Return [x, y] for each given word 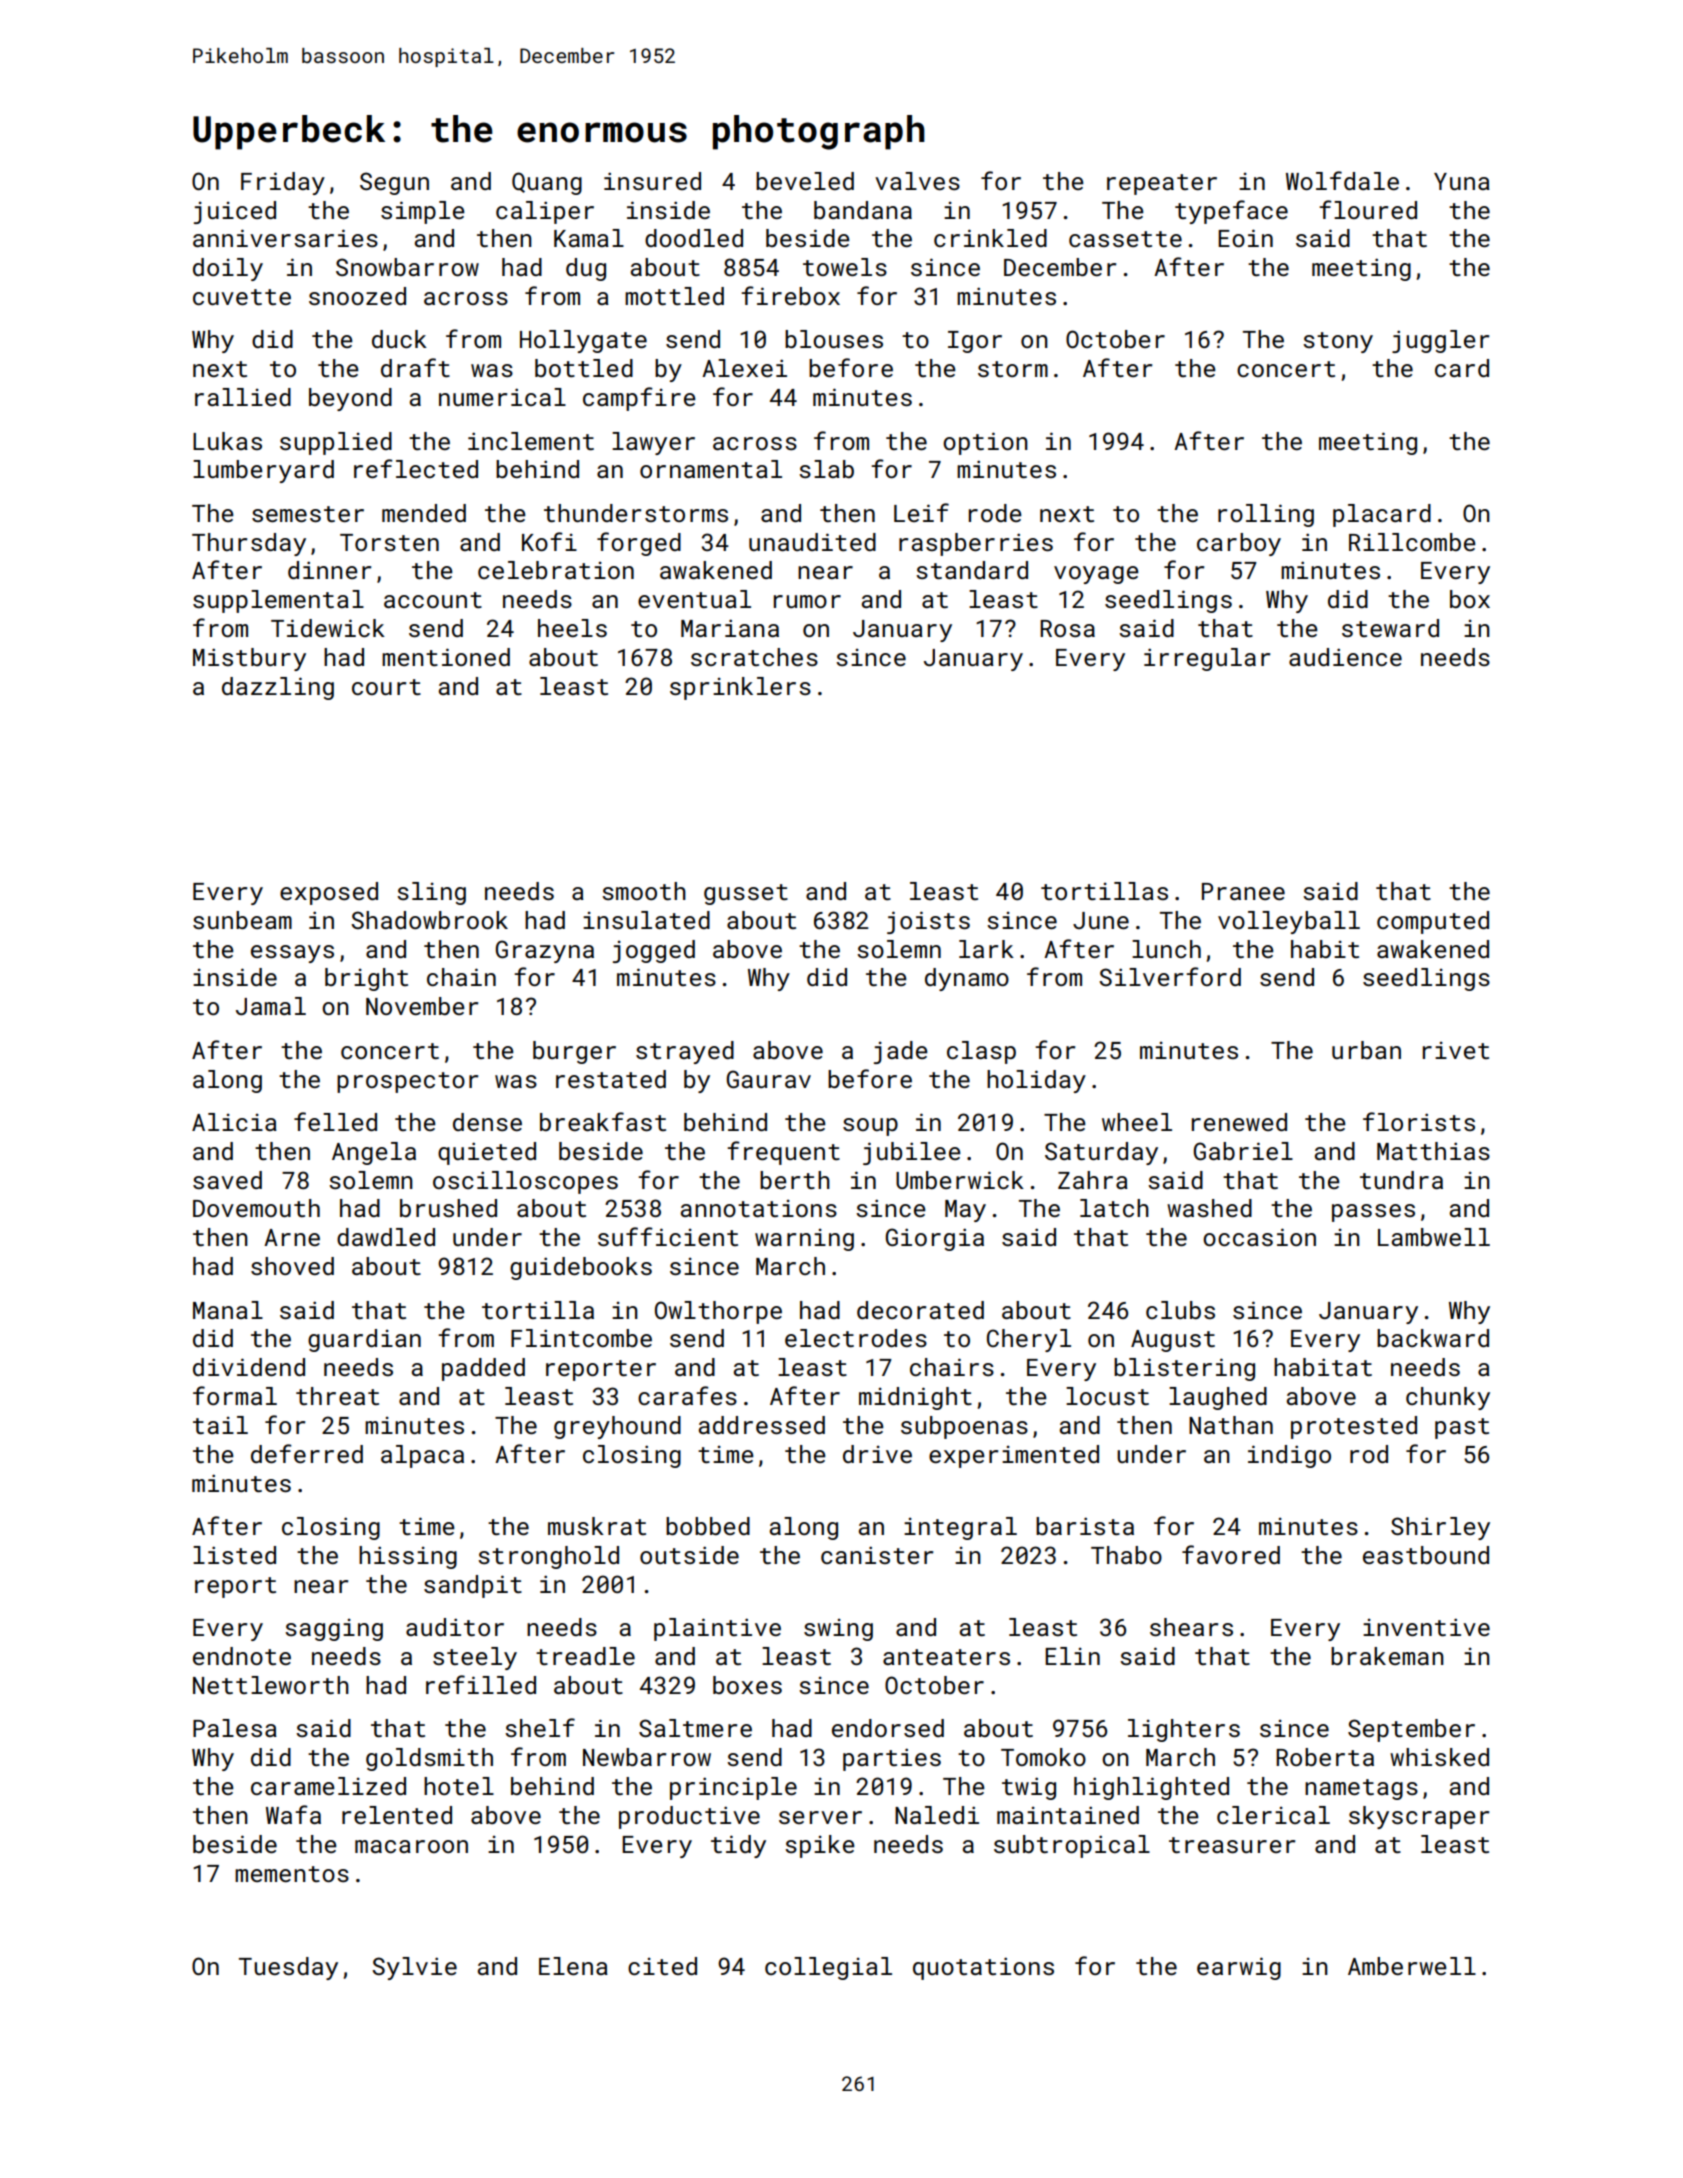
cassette [1125, 239]
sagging [334, 1630]
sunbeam [242, 920]
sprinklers [740, 688]
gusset [746, 894]
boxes [747, 1685]
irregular [1207, 659]
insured [652, 181]
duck [399, 339]
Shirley [1440, 1528]
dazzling [278, 688]
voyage [1096, 575]
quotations [983, 1968]
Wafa [293, 1814]
